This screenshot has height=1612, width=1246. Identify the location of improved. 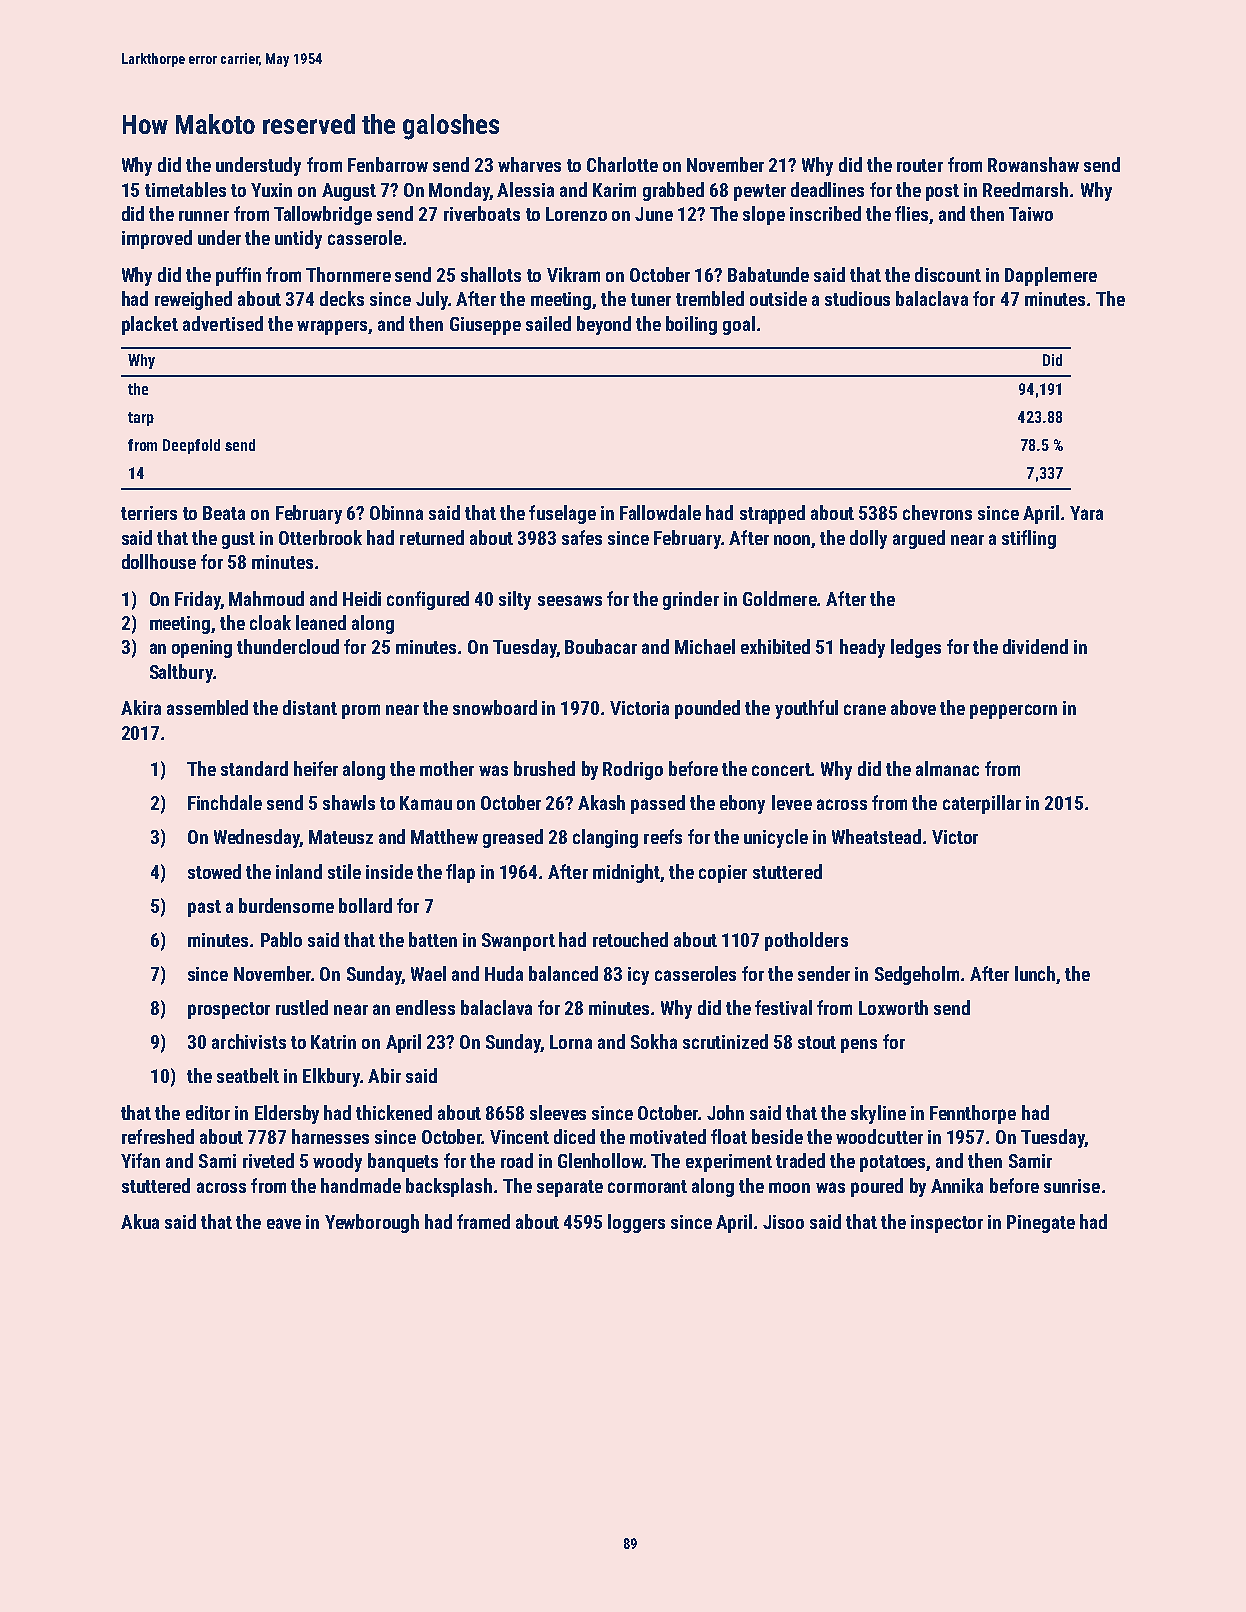
(157, 239).
